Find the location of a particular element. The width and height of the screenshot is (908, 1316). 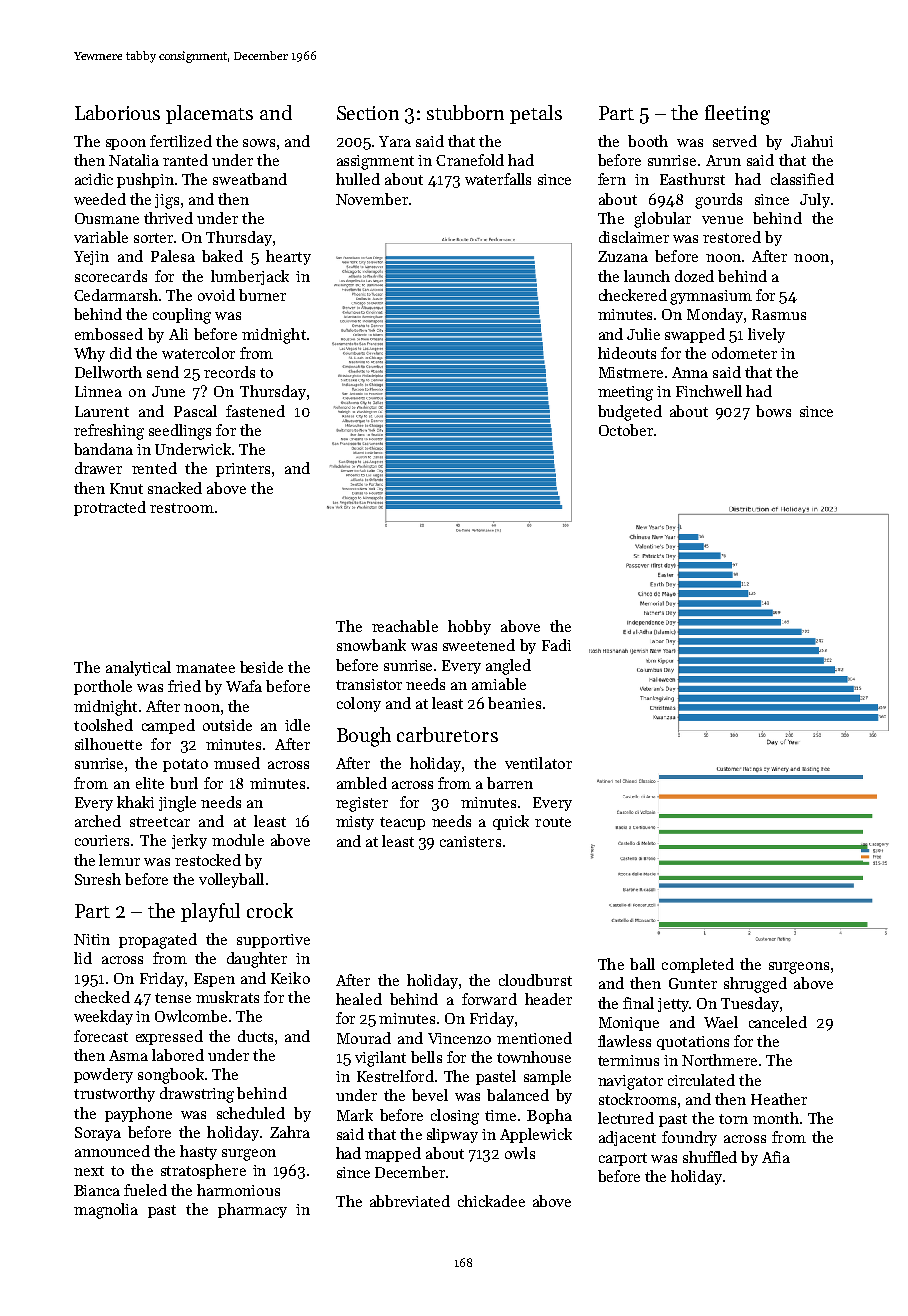

register is located at coordinates (362, 804).
